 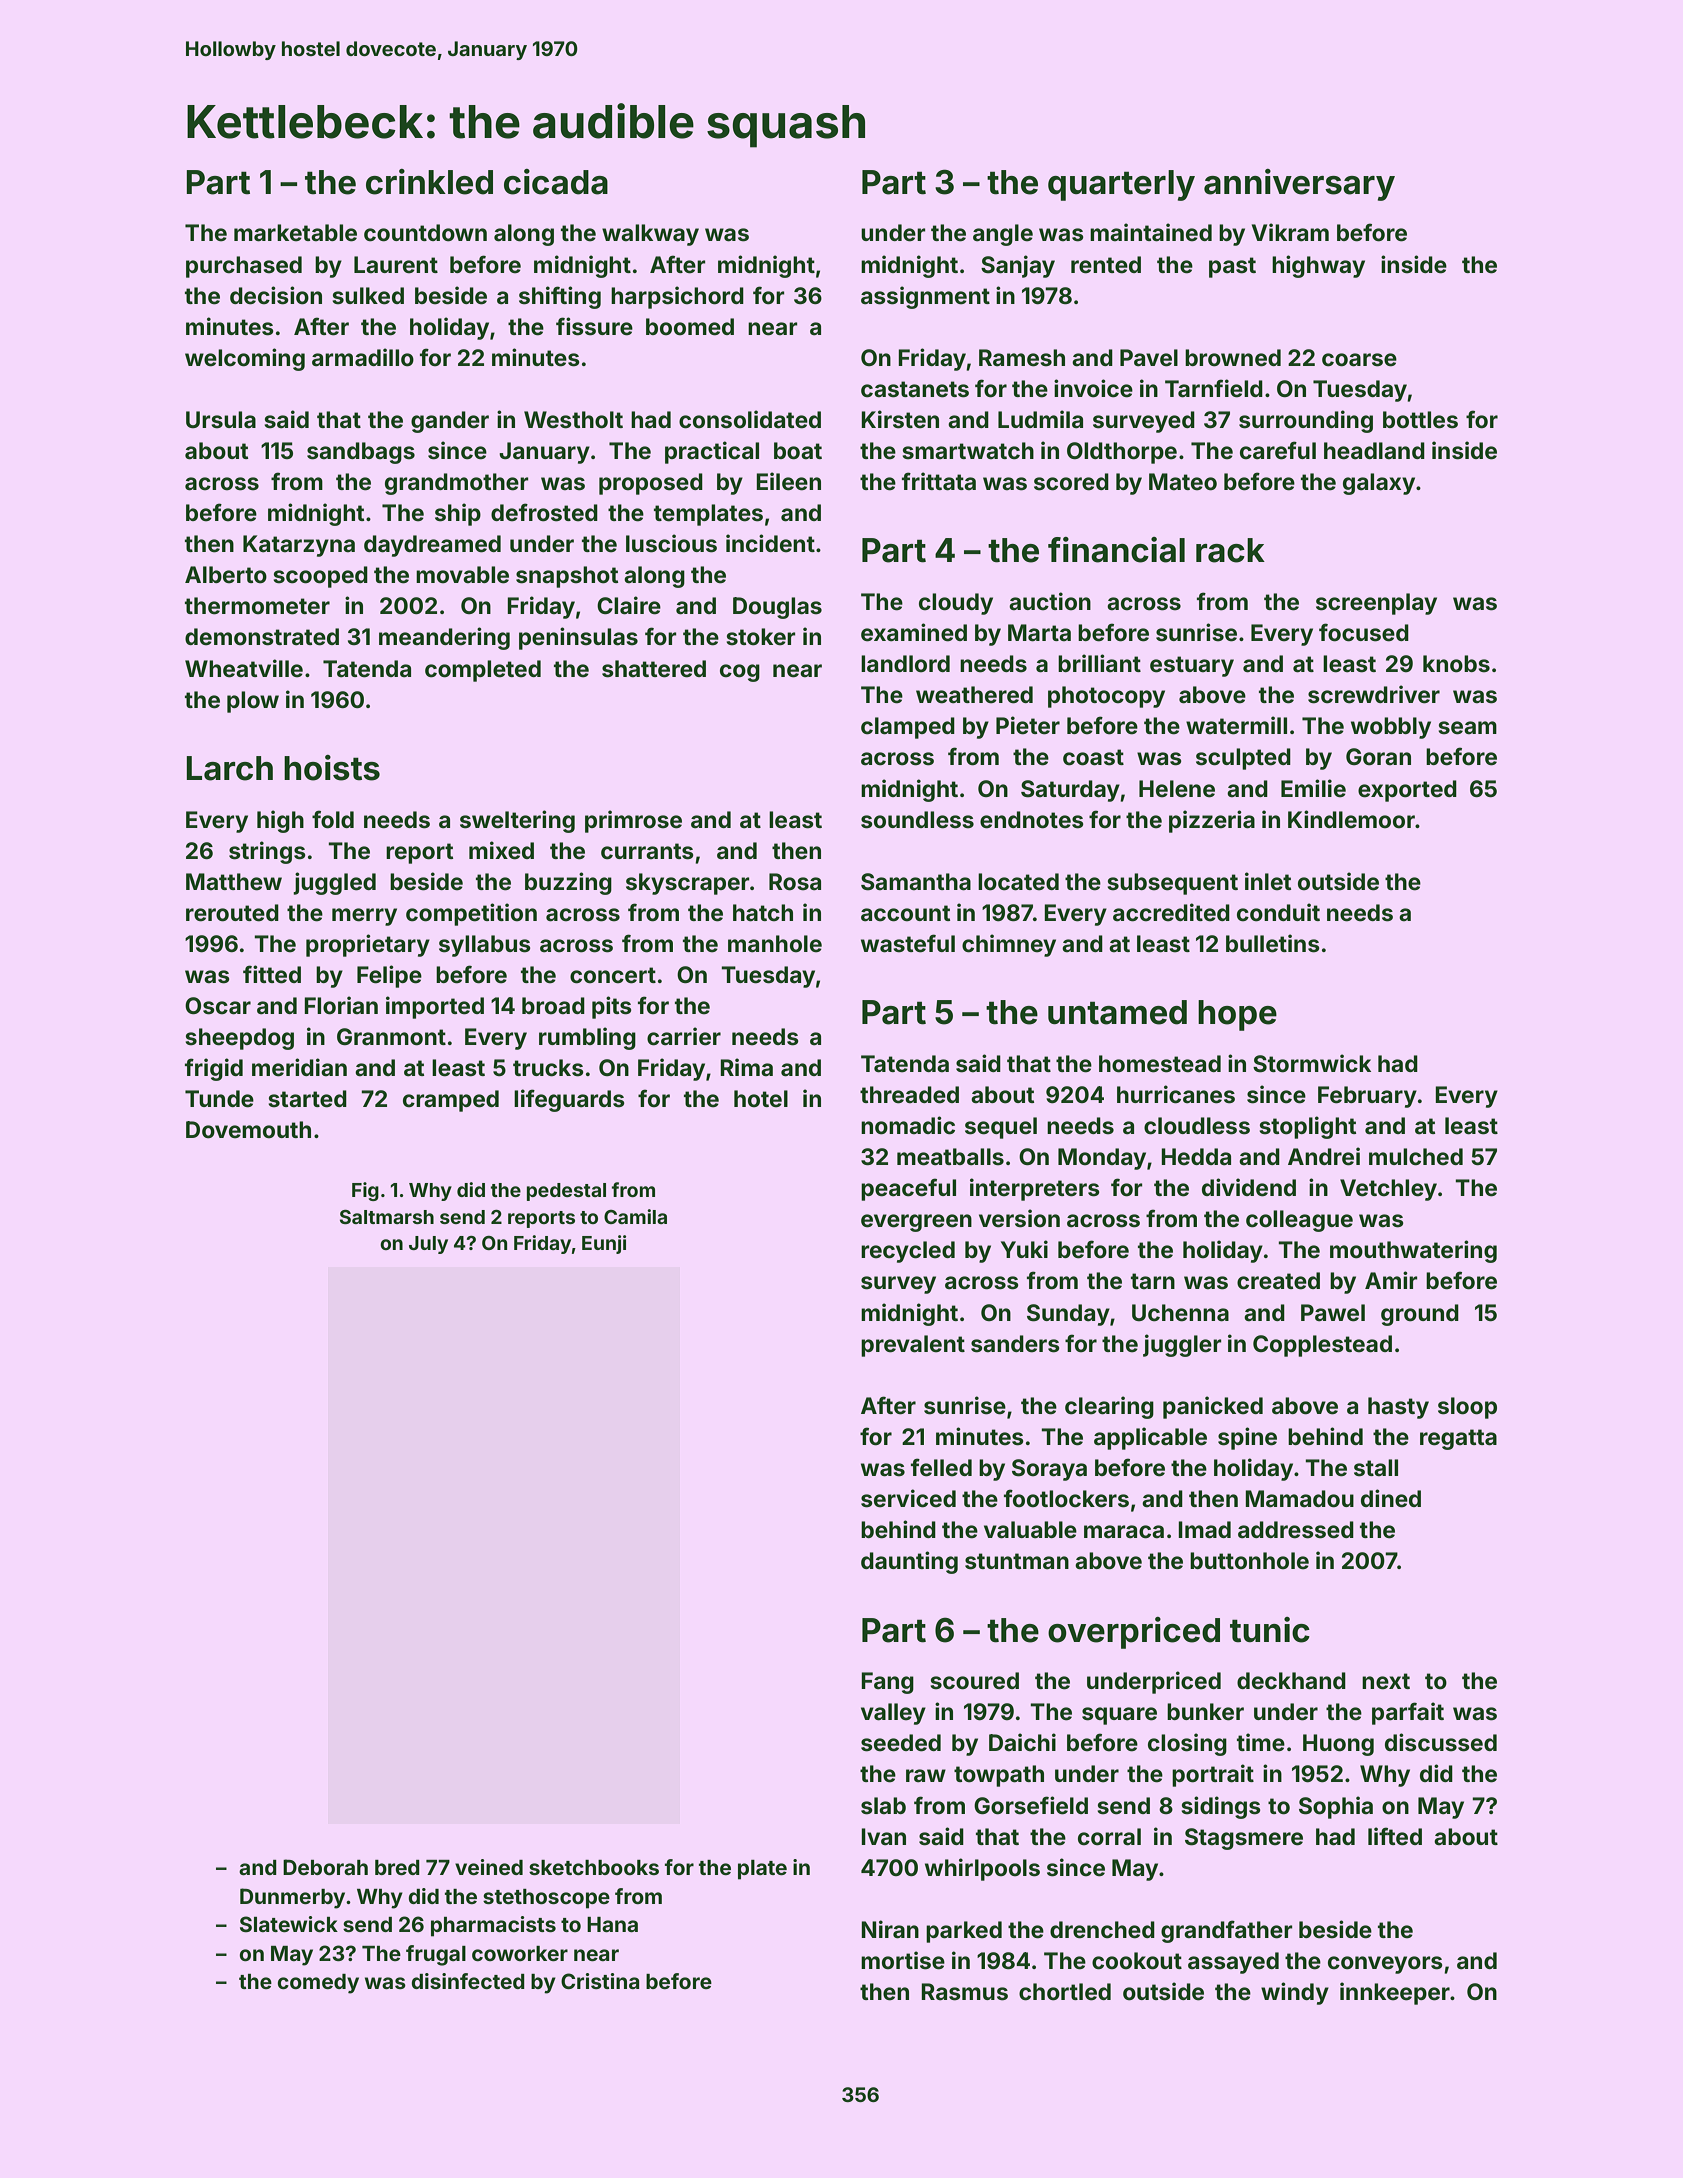 I want to click on Deborah, so click(x=325, y=1867).
